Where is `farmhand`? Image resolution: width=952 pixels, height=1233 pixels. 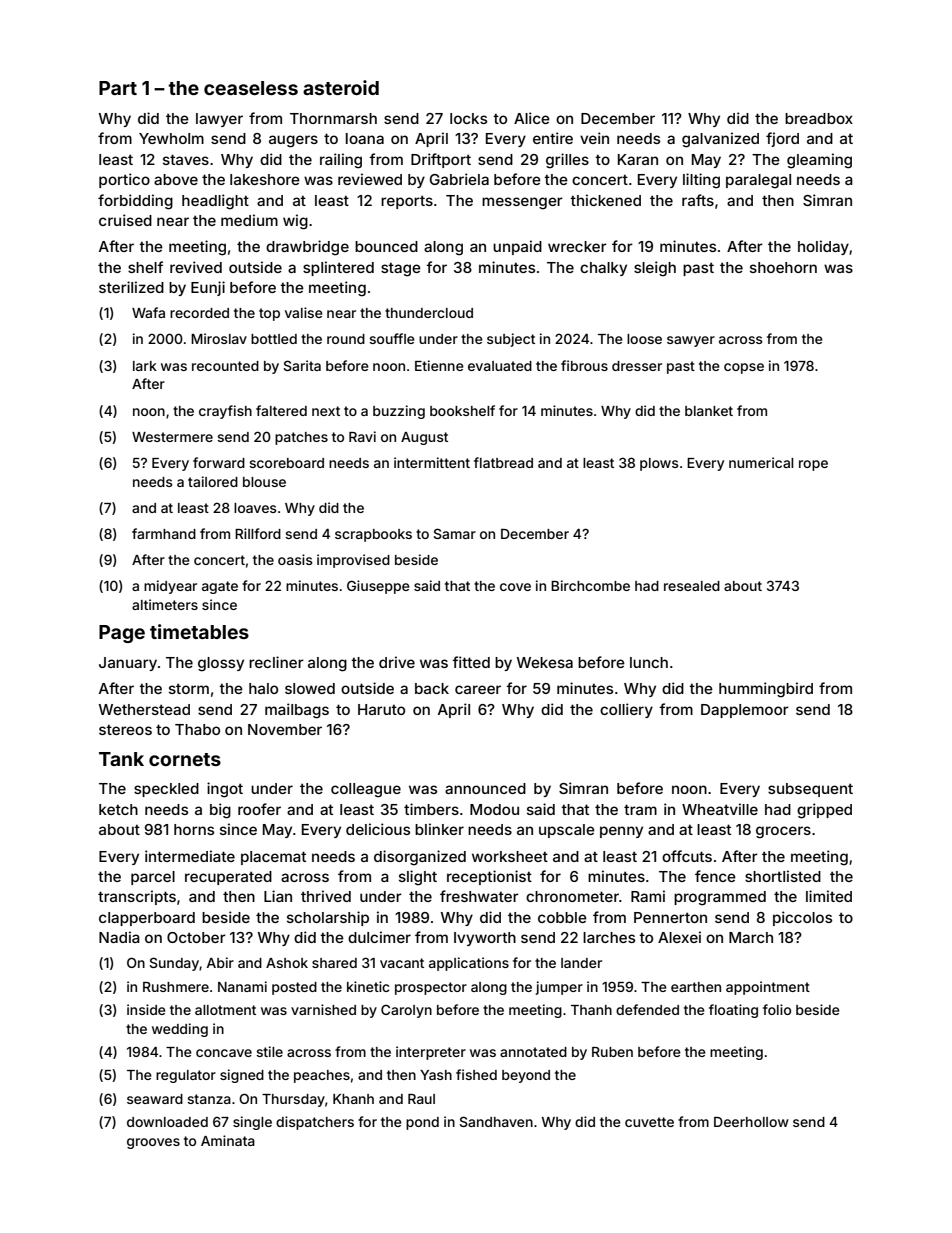 farmhand is located at coordinates (164, 533).
